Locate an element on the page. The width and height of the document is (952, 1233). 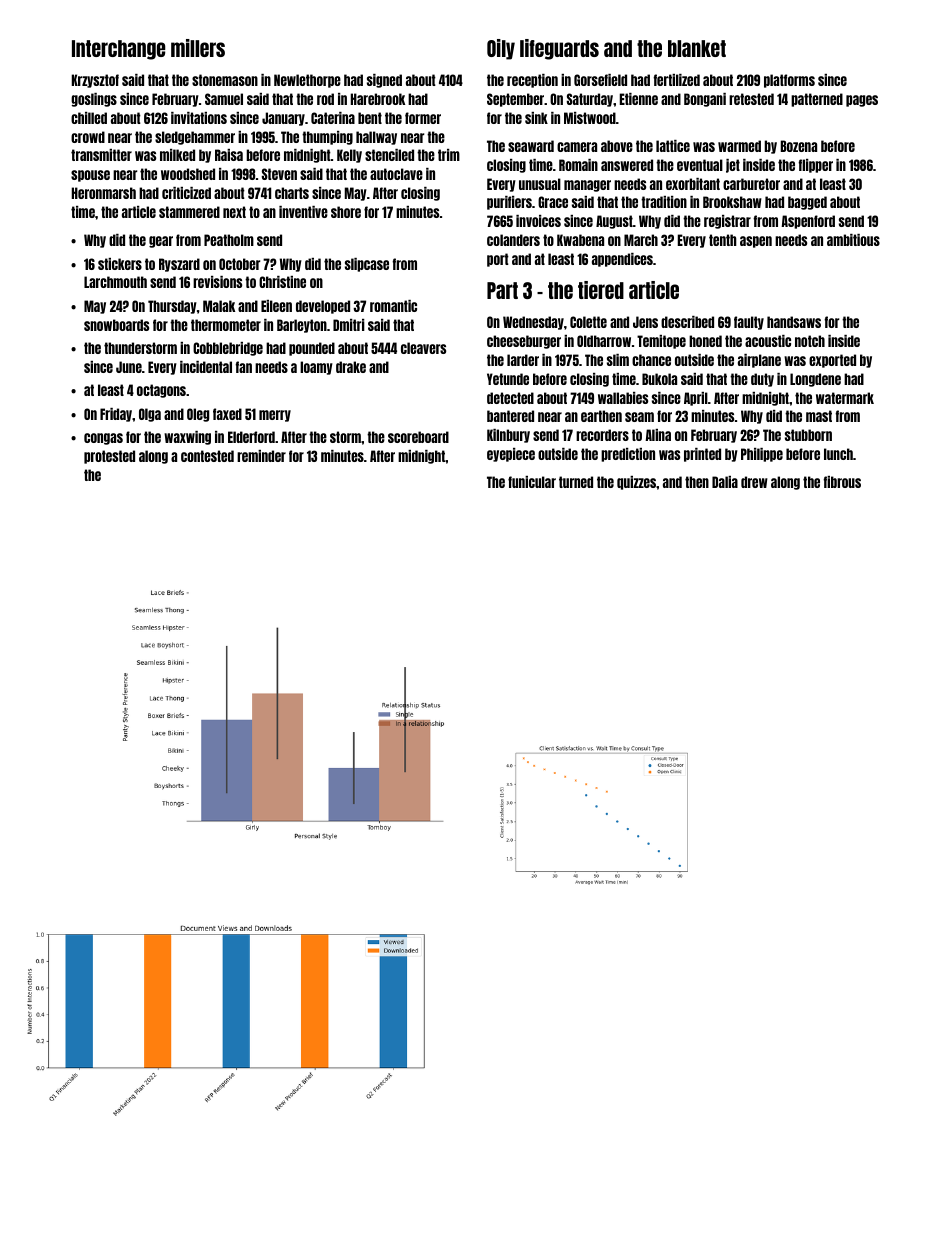
Interchange is located at coordinates (118, 50).
